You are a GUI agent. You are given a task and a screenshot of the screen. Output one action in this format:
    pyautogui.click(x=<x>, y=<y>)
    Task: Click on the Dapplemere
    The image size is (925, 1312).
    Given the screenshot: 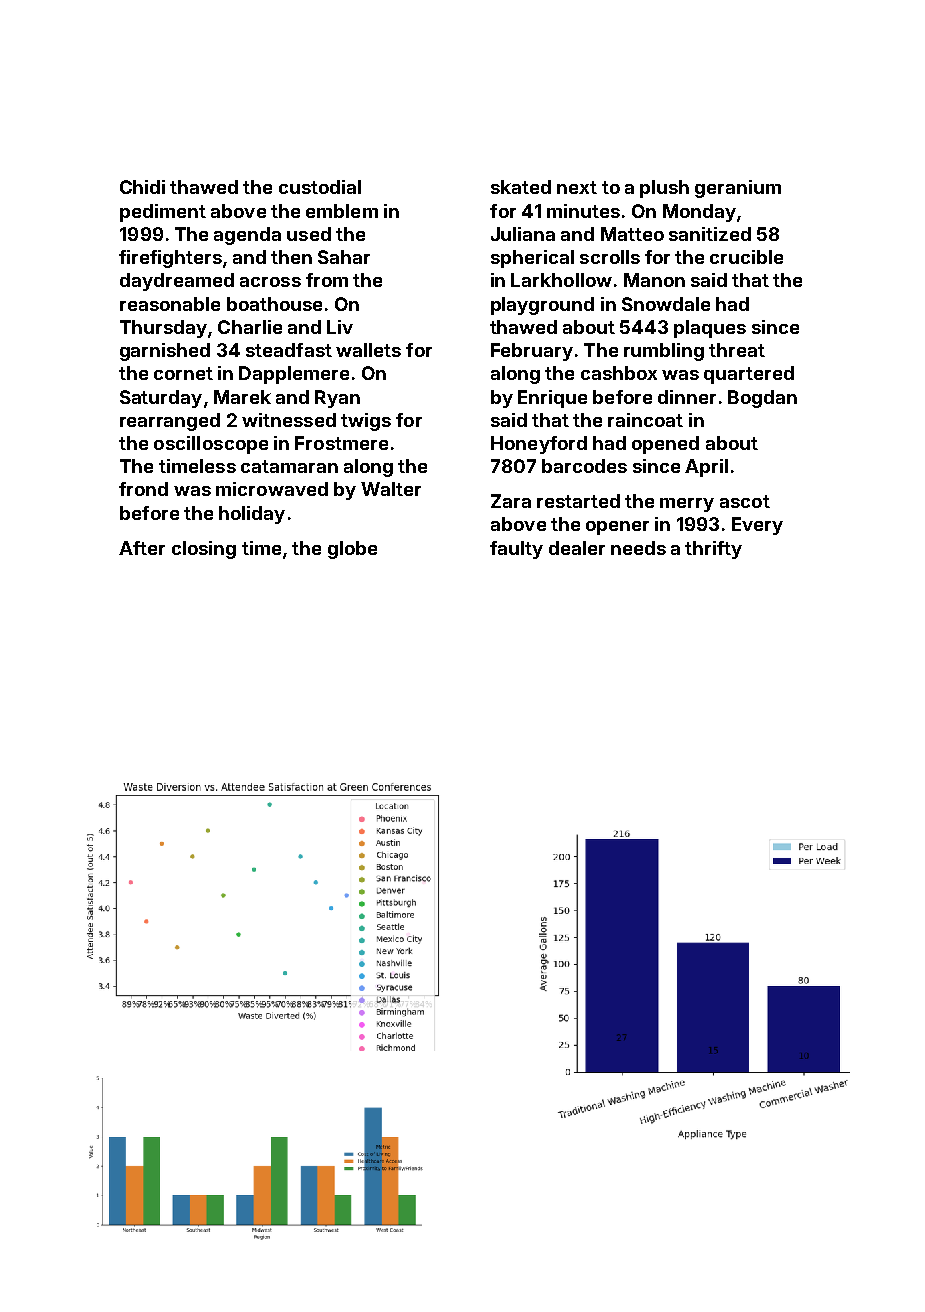 What is the action you would take?
    pyautogui.click(x=294, y=375)
